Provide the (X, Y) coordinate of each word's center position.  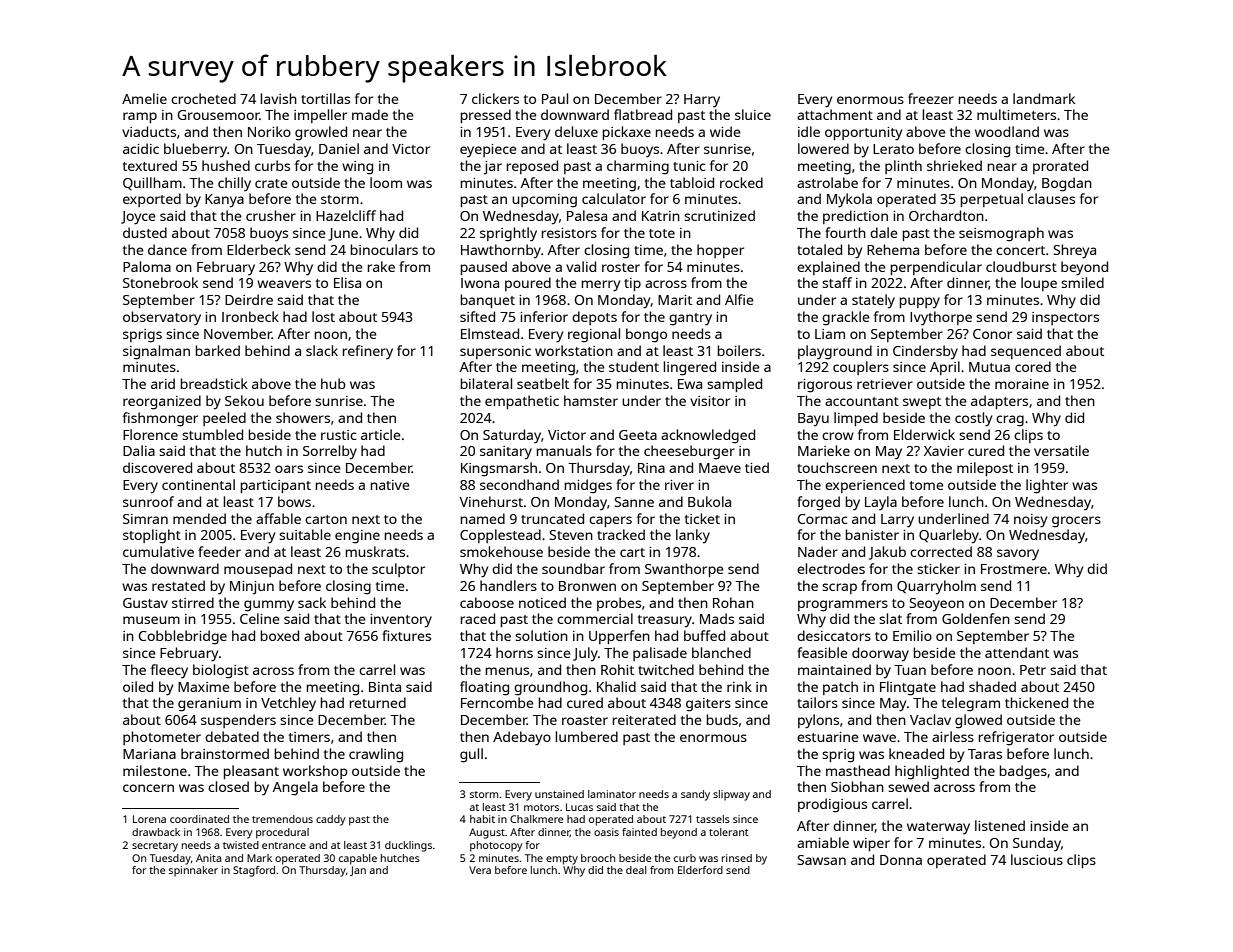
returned (378, 702)
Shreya (1075, 251)
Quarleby (949, 536)
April (945, 368)
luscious (1037, 859)
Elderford (700, 870)
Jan (358, 871)
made (370, 114)
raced (478, 618)
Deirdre (249, 299)
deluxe (576, 131)
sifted (477, 316)
